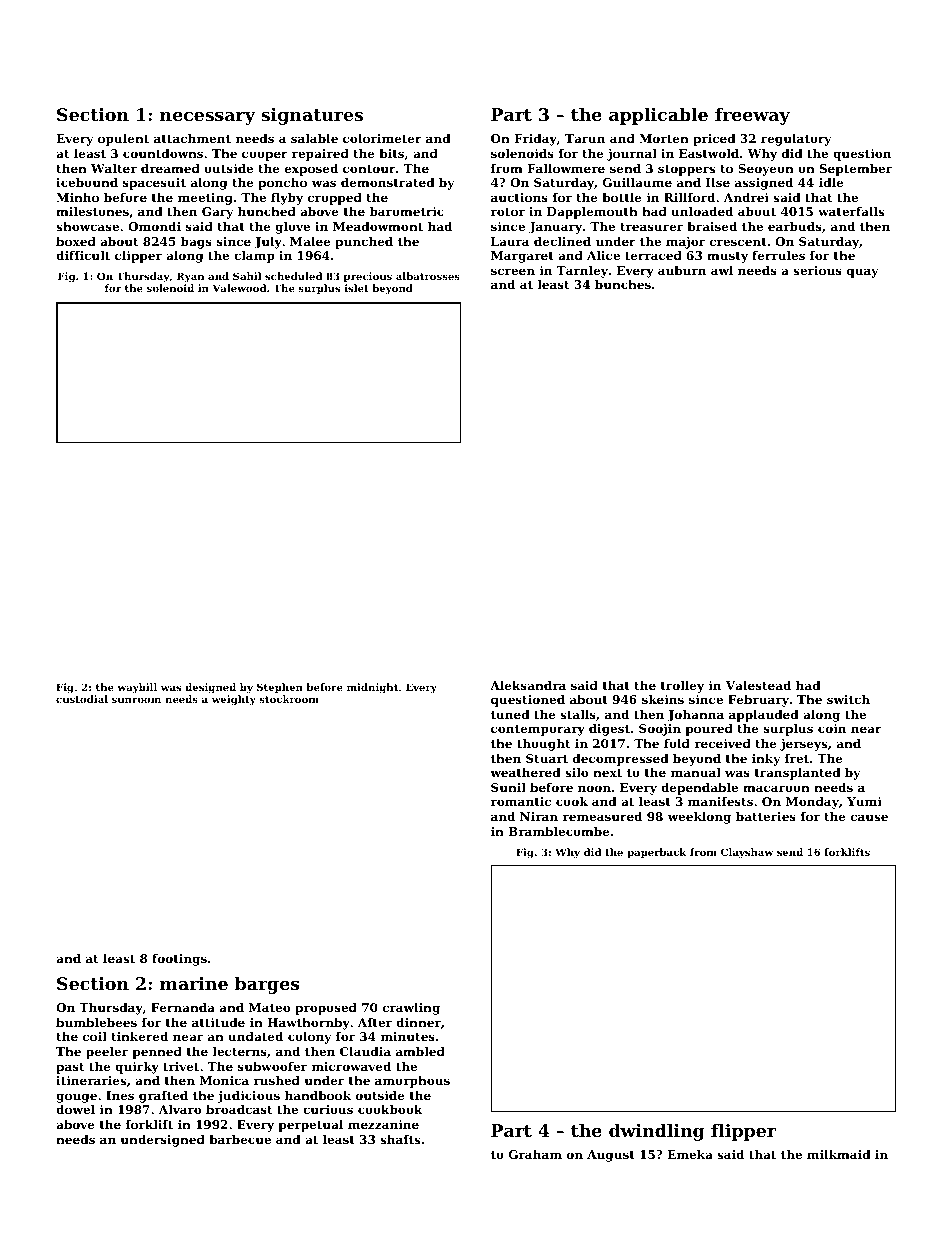  Describe the element at coordinates (848, 699) in the page. I see `switch` at that location.
